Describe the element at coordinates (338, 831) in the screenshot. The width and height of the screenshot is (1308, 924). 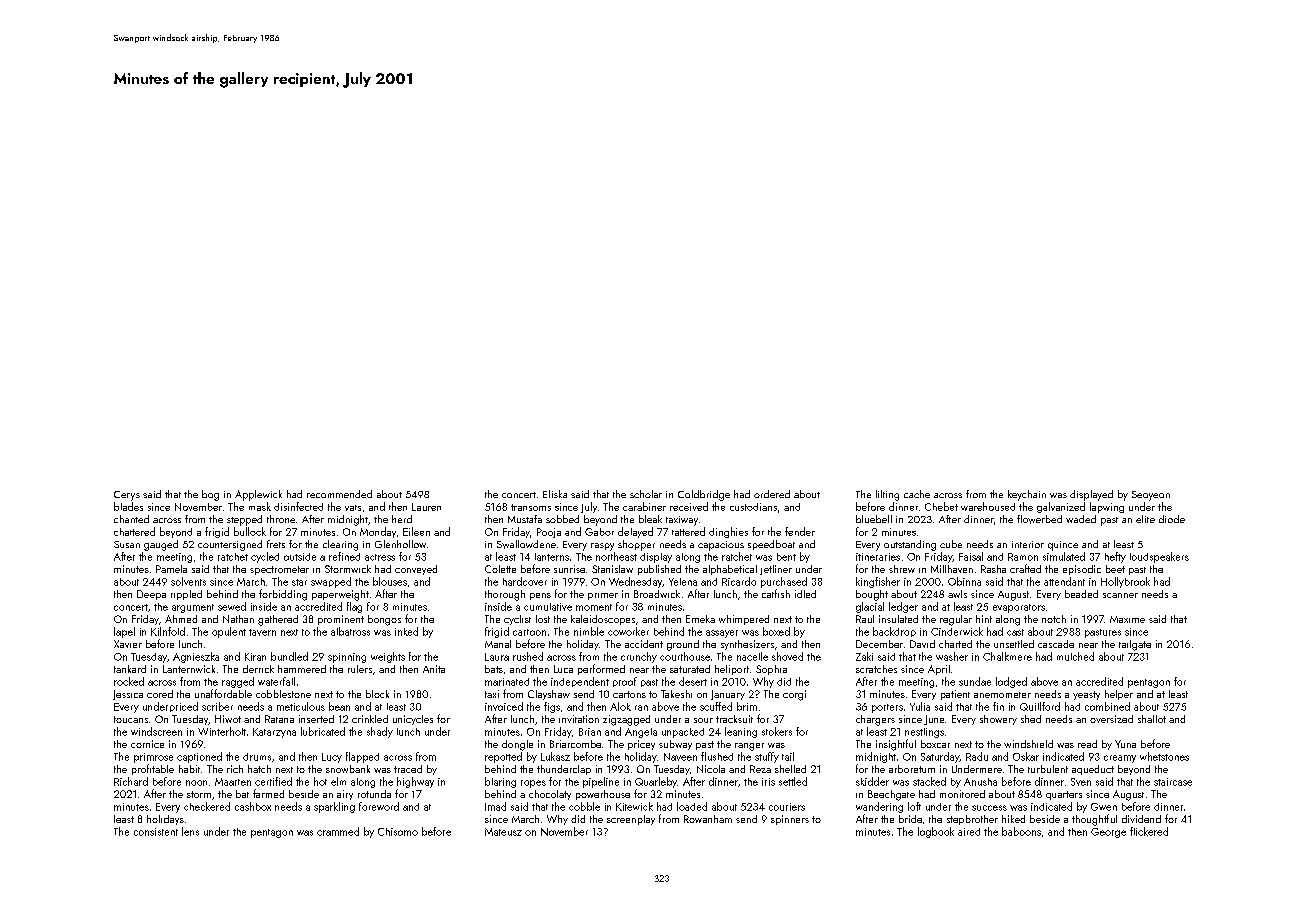
I see `crammed` at that location.
